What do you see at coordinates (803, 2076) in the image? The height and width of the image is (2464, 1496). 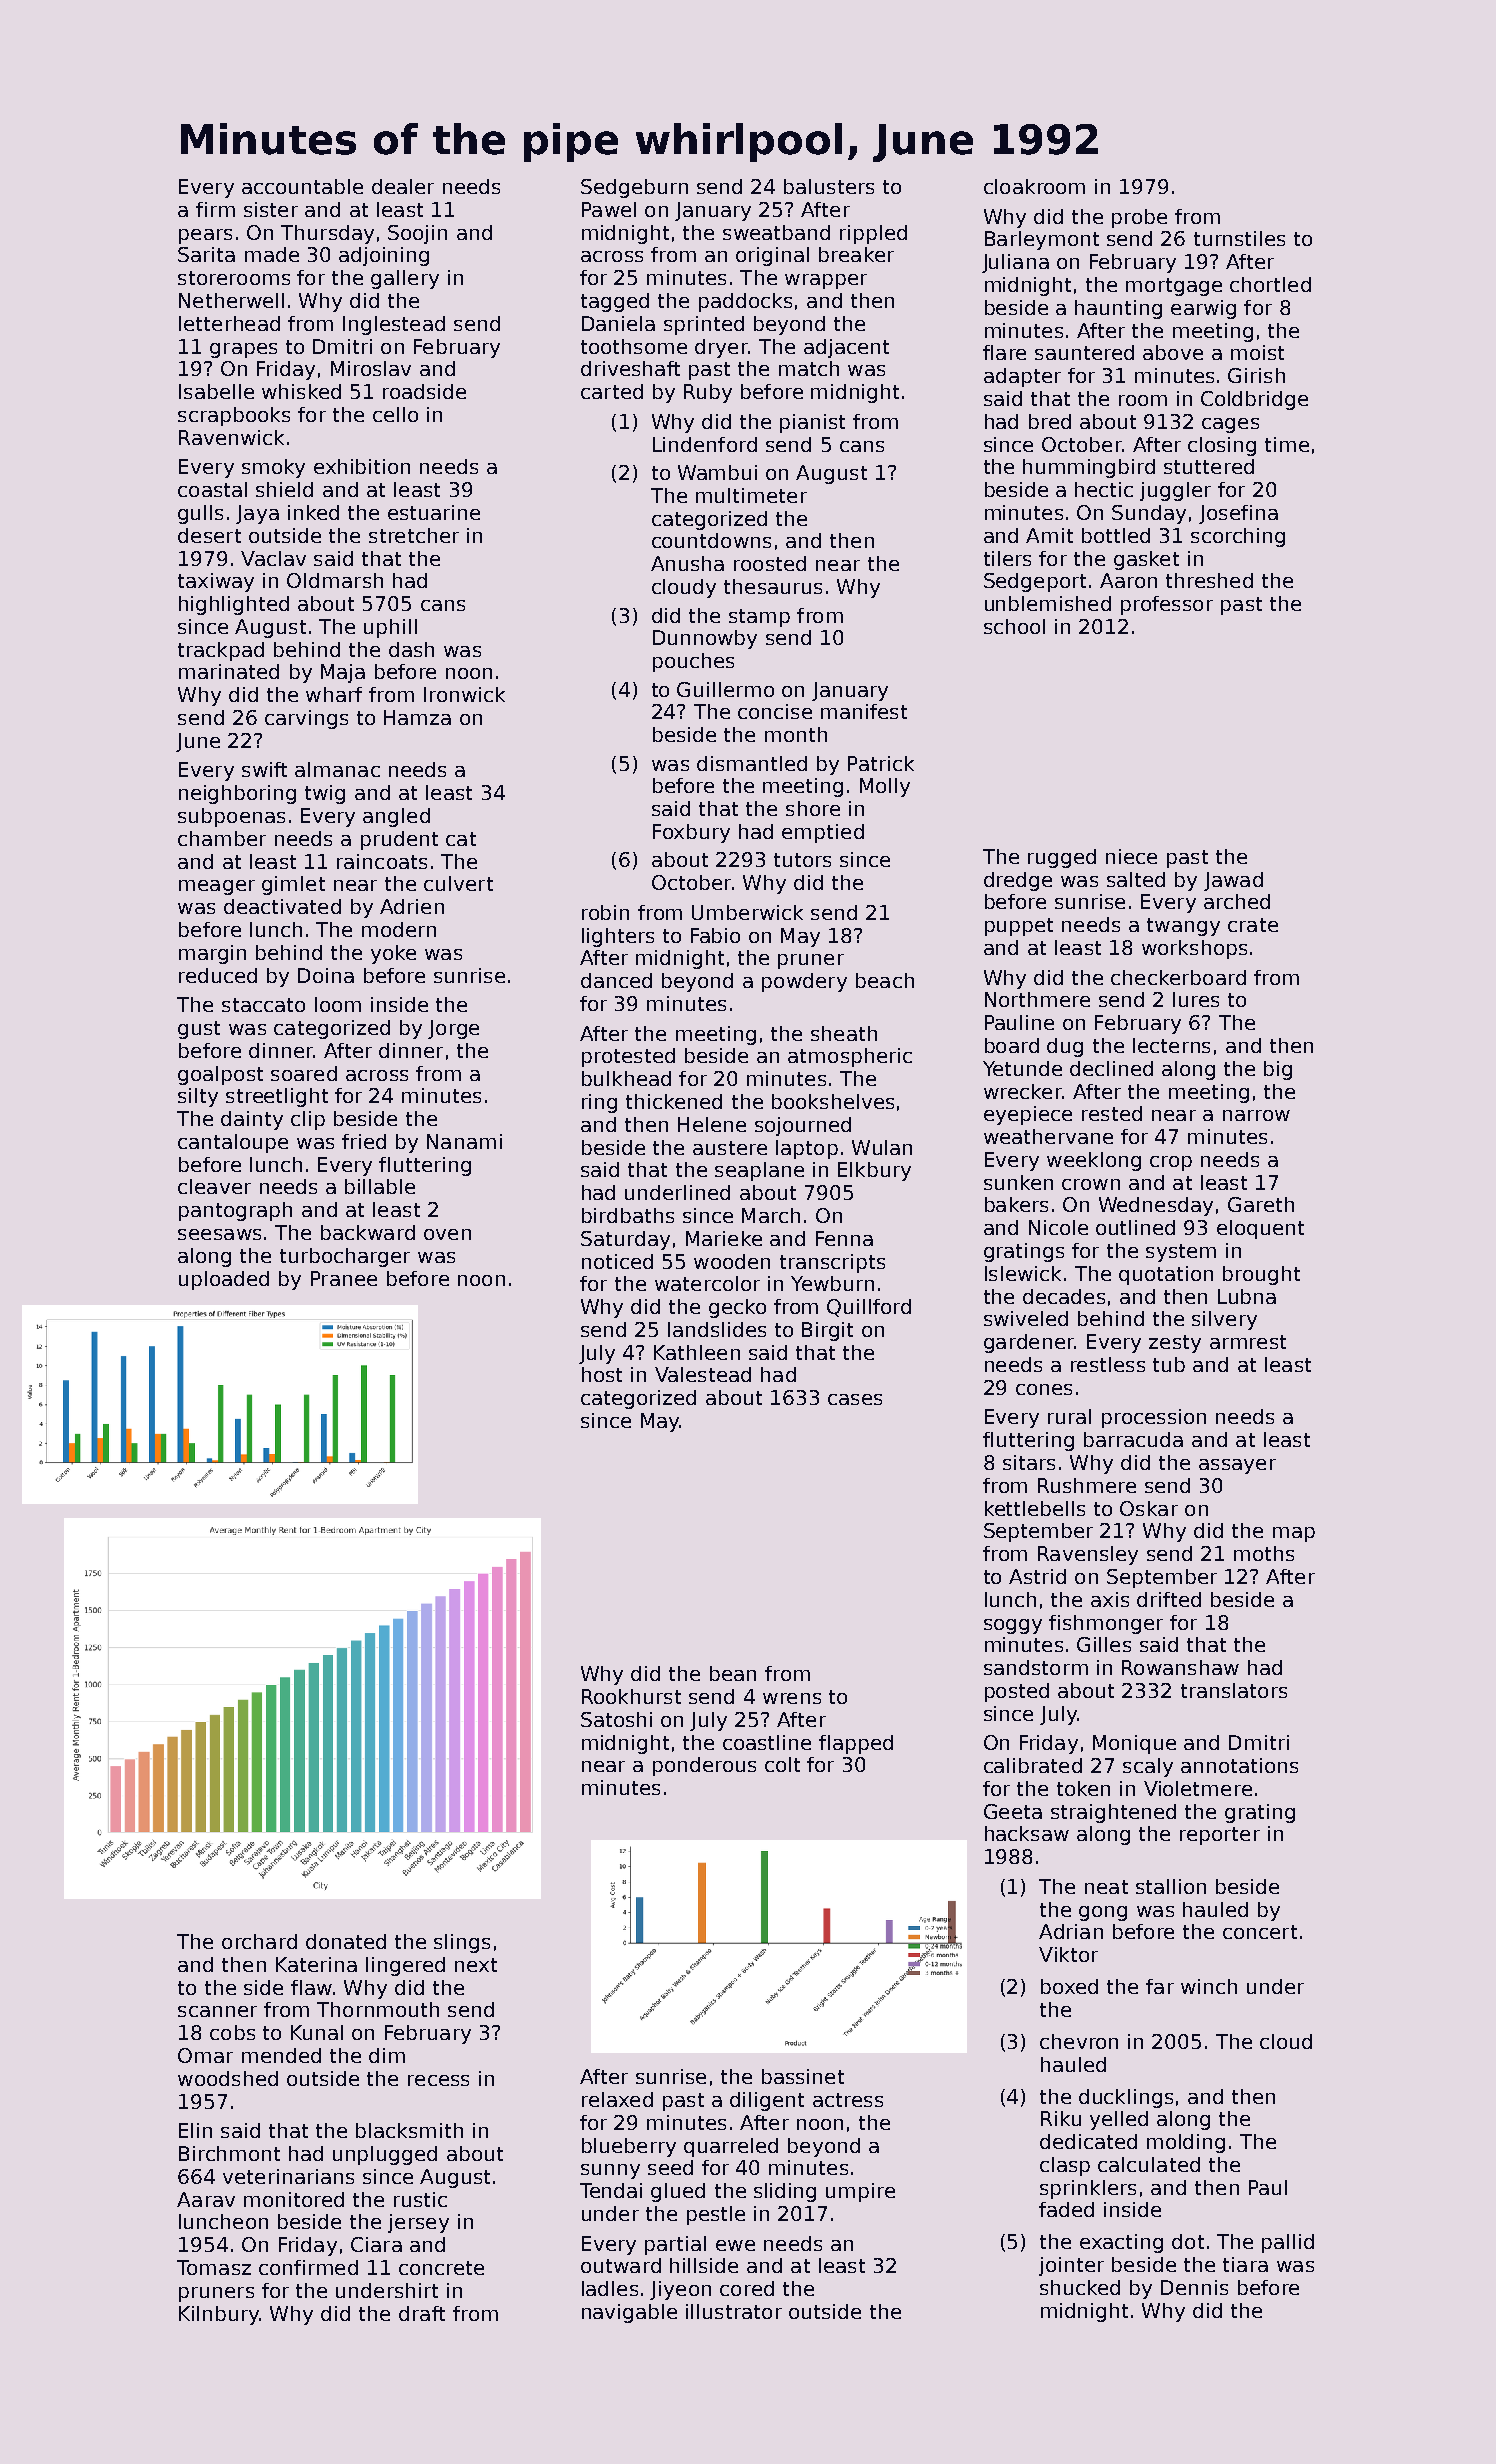 I see `bassinet` at bounding box center [803, 2076].
